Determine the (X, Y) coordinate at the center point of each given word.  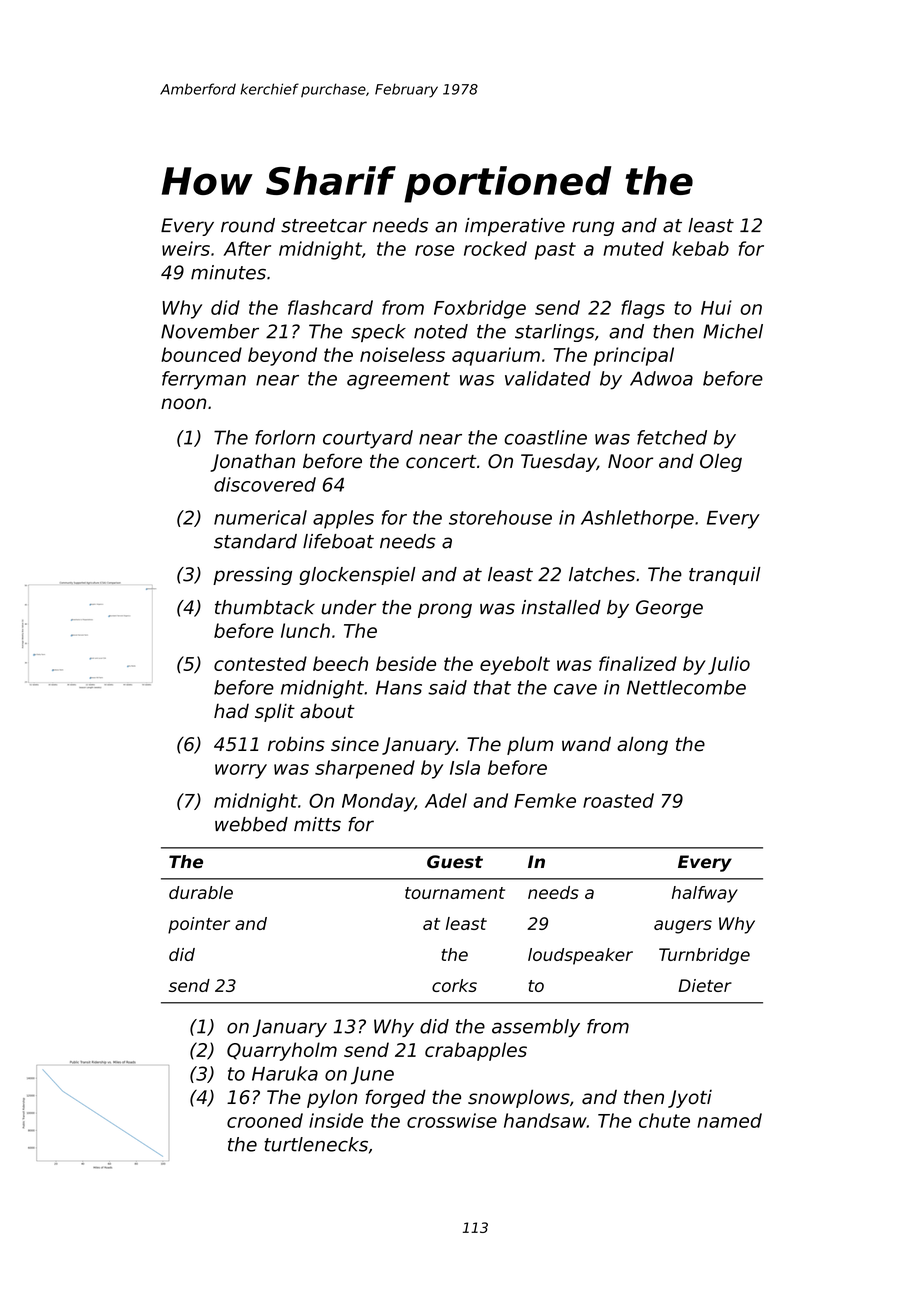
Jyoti (690, 1099)
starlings (554, 333)
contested (260, 663)
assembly (536, 1028)
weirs (186, 248)
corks (454, 985)
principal (633, 356)
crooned (265, 1120)
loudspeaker (580, 956)
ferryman (204, 380)
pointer (199, 925)
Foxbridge (480, 309)
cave (575, 689)
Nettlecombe (686, 687)
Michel (733, 331)
